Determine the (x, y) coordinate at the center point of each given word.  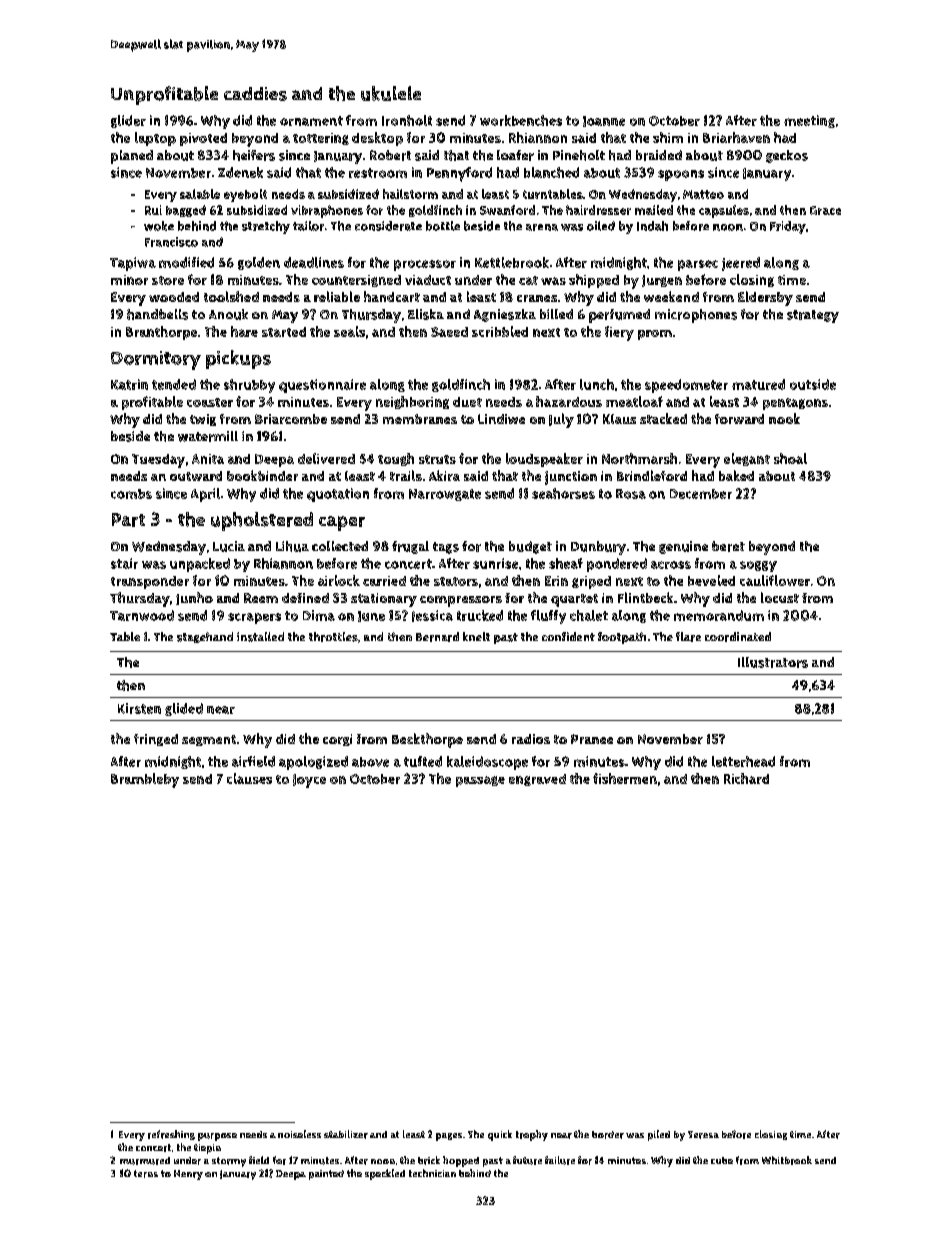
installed (260, 637)
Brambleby (145, 780)
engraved (537, 780)
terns (146, 1174)
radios (531, 739)
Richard (746, 778)
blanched (551, 172)
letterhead (743, 761)
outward (196, 476)
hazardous (569, 401)
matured (758, 384)
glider (128, 121)
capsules (724, 211)
